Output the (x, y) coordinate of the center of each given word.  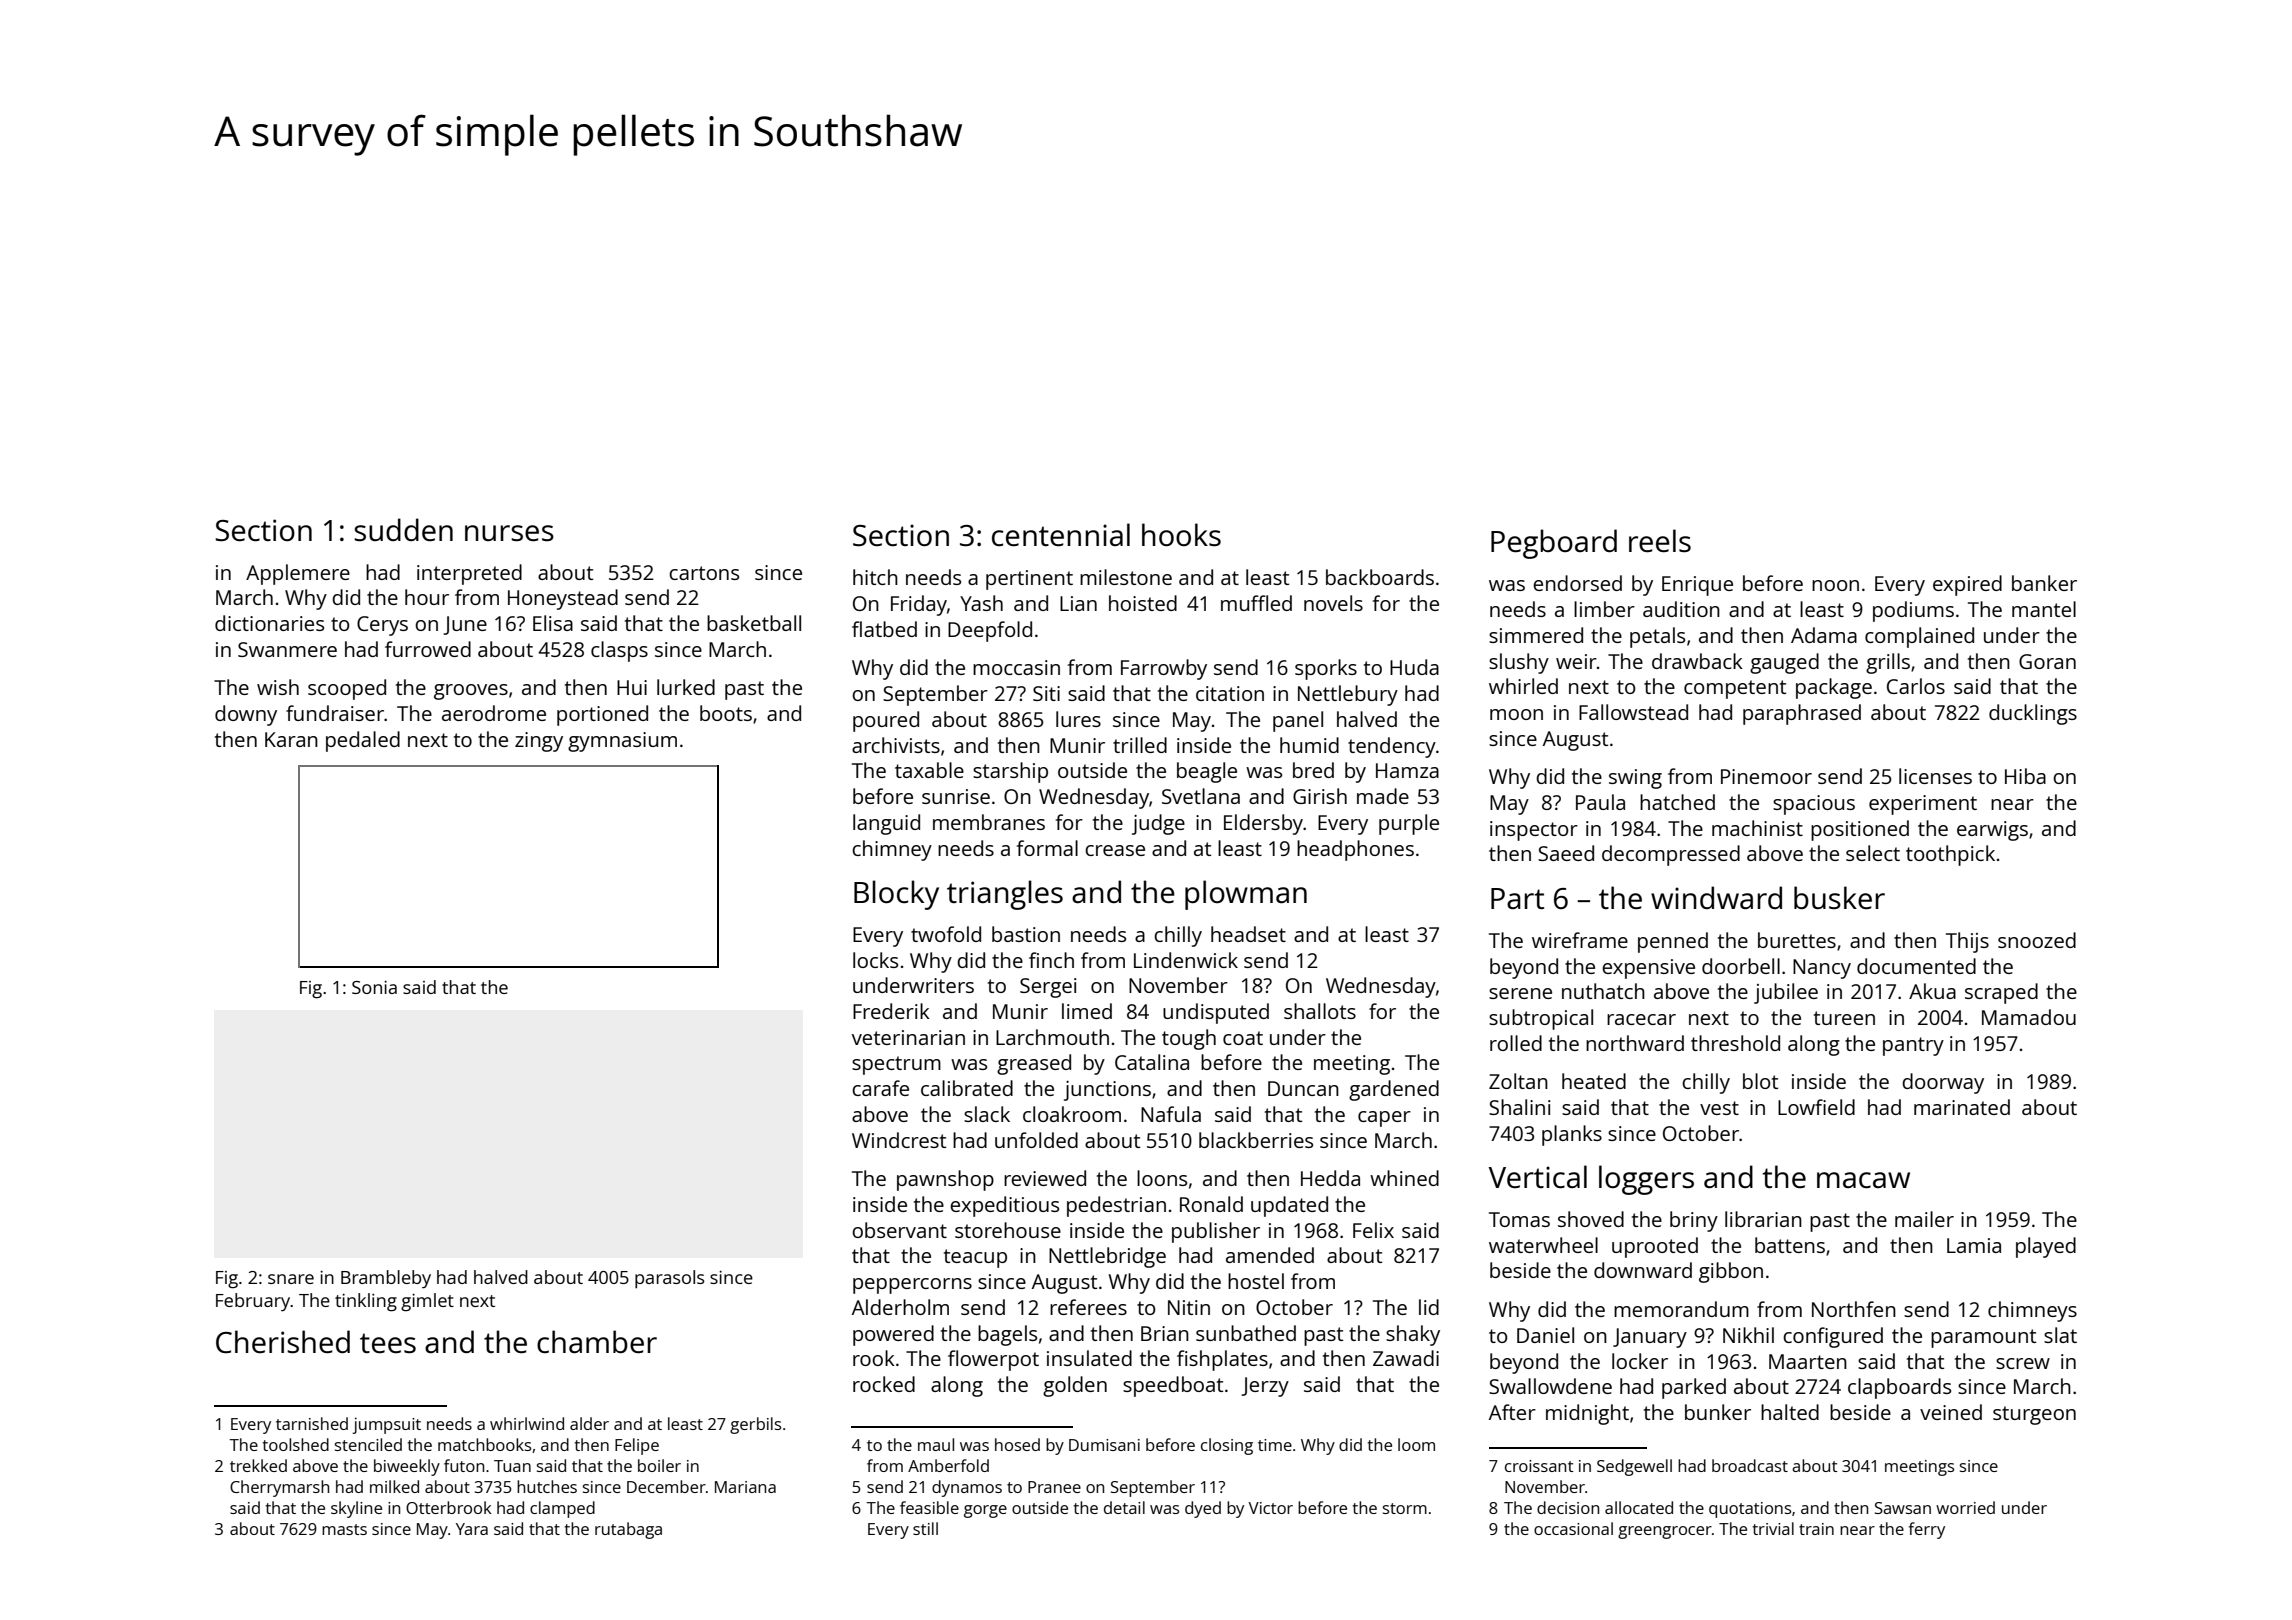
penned (1673, 942)
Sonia (374, 987)
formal (1047, 848)
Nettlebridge (1107, 1257)
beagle (1207, 772)
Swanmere (287, 649)
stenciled (368, 1444)
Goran (2047, 661)
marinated (1962, 1107)
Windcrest (899, 1140)
